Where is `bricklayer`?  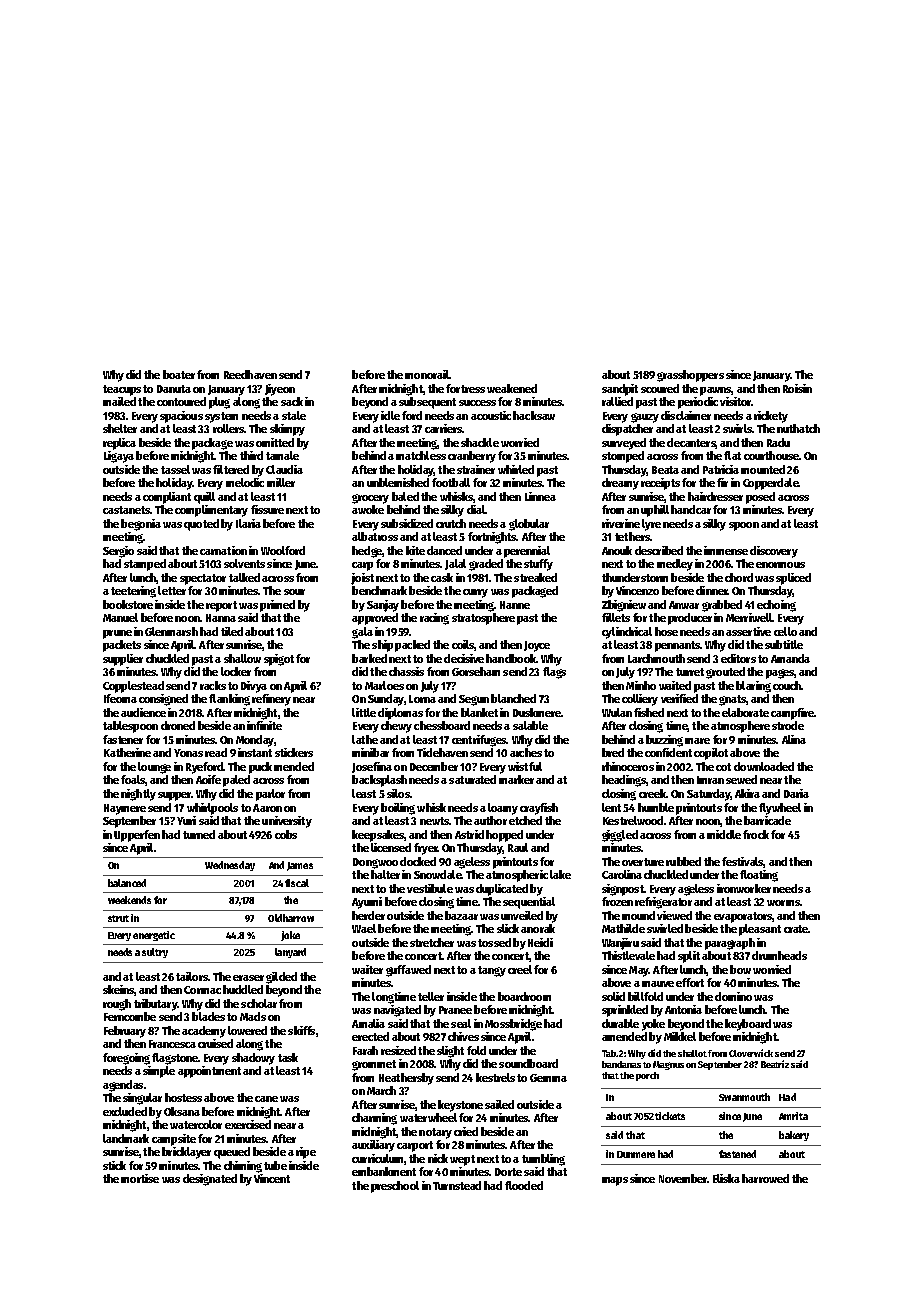 bricklayer is located at coordinates (186, 1153).
